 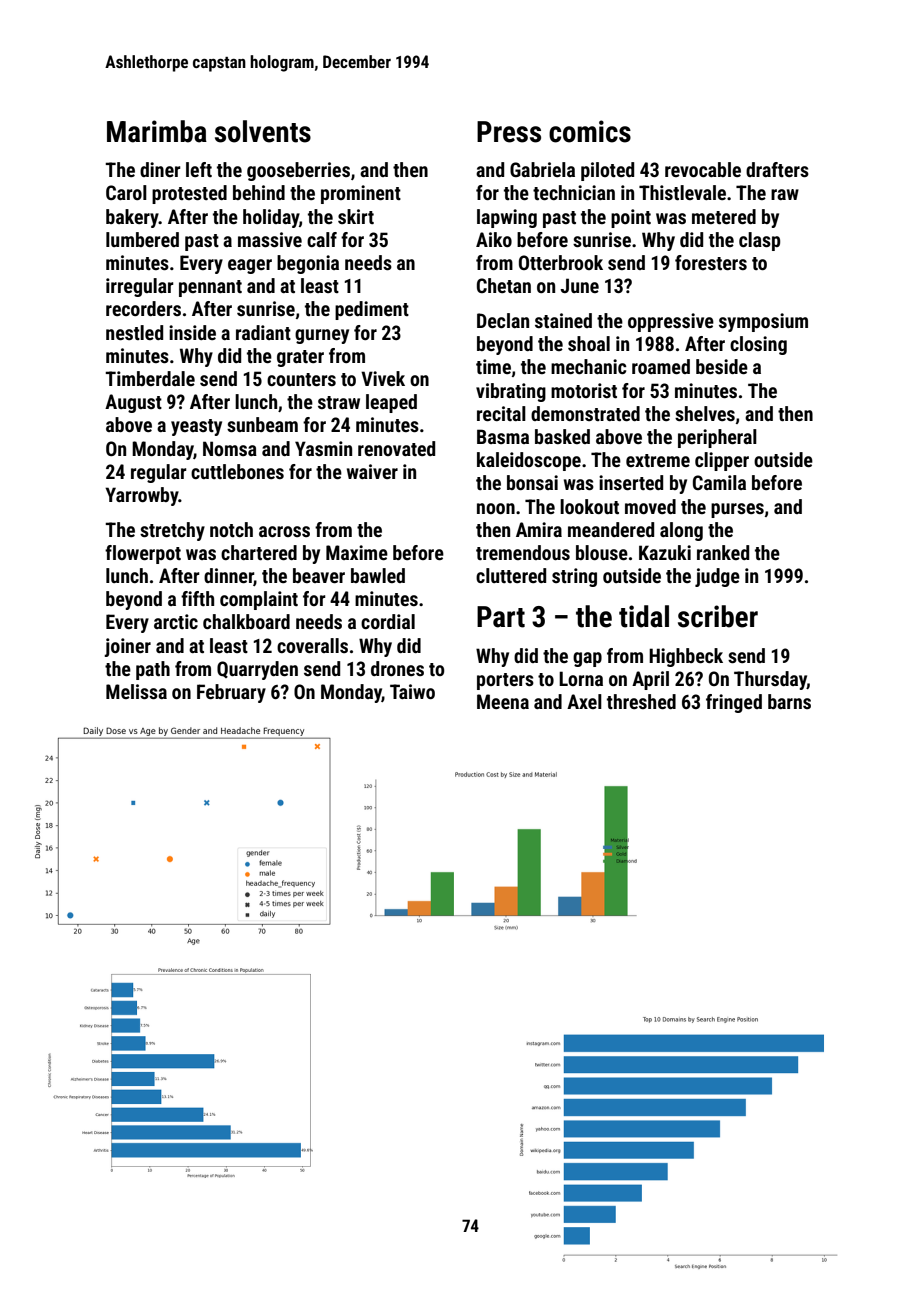 What do you see at coordinates (504, 285) in the document?
I see `Chetan` at bounding box center [504, 285].
